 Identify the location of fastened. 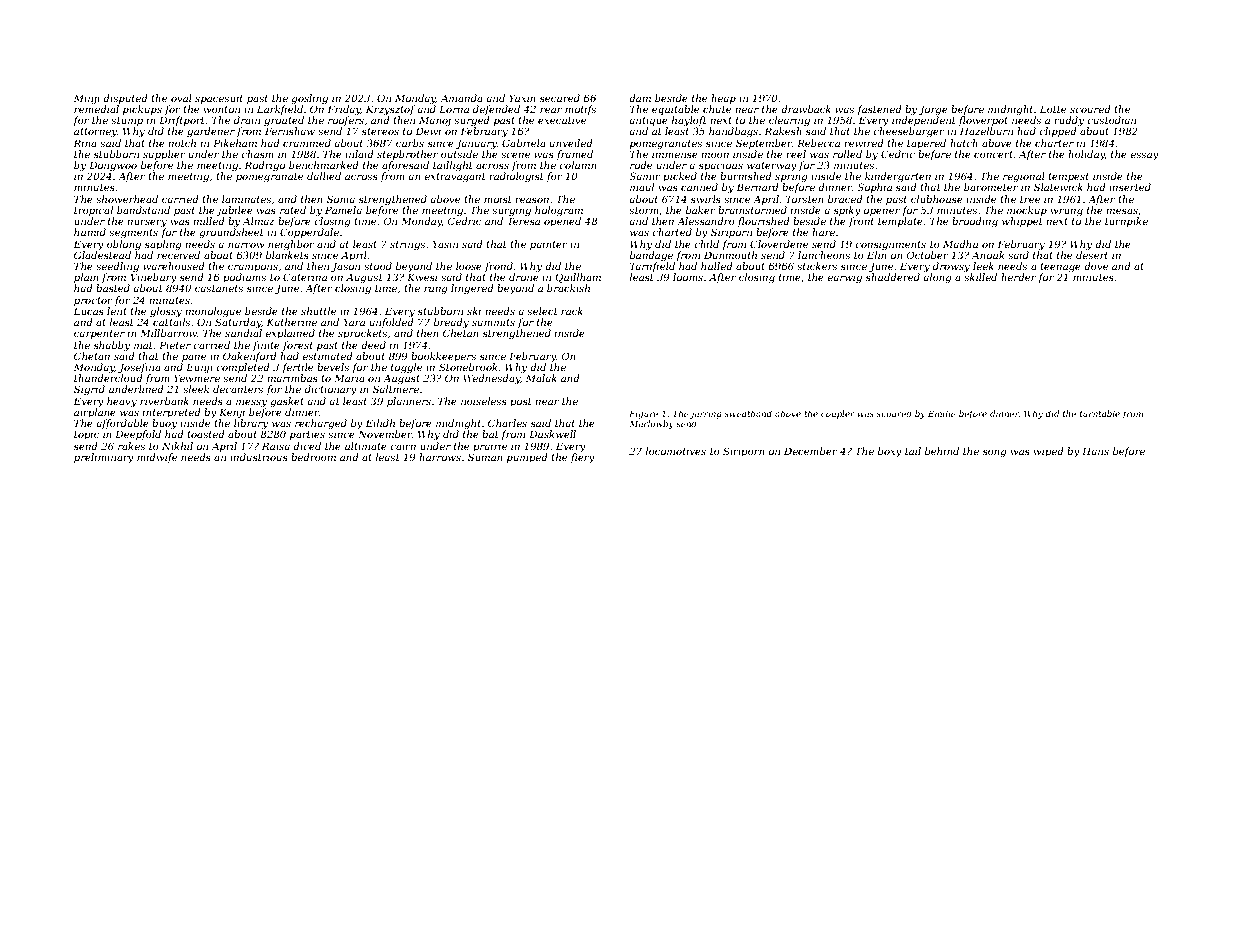
(879, 110).
